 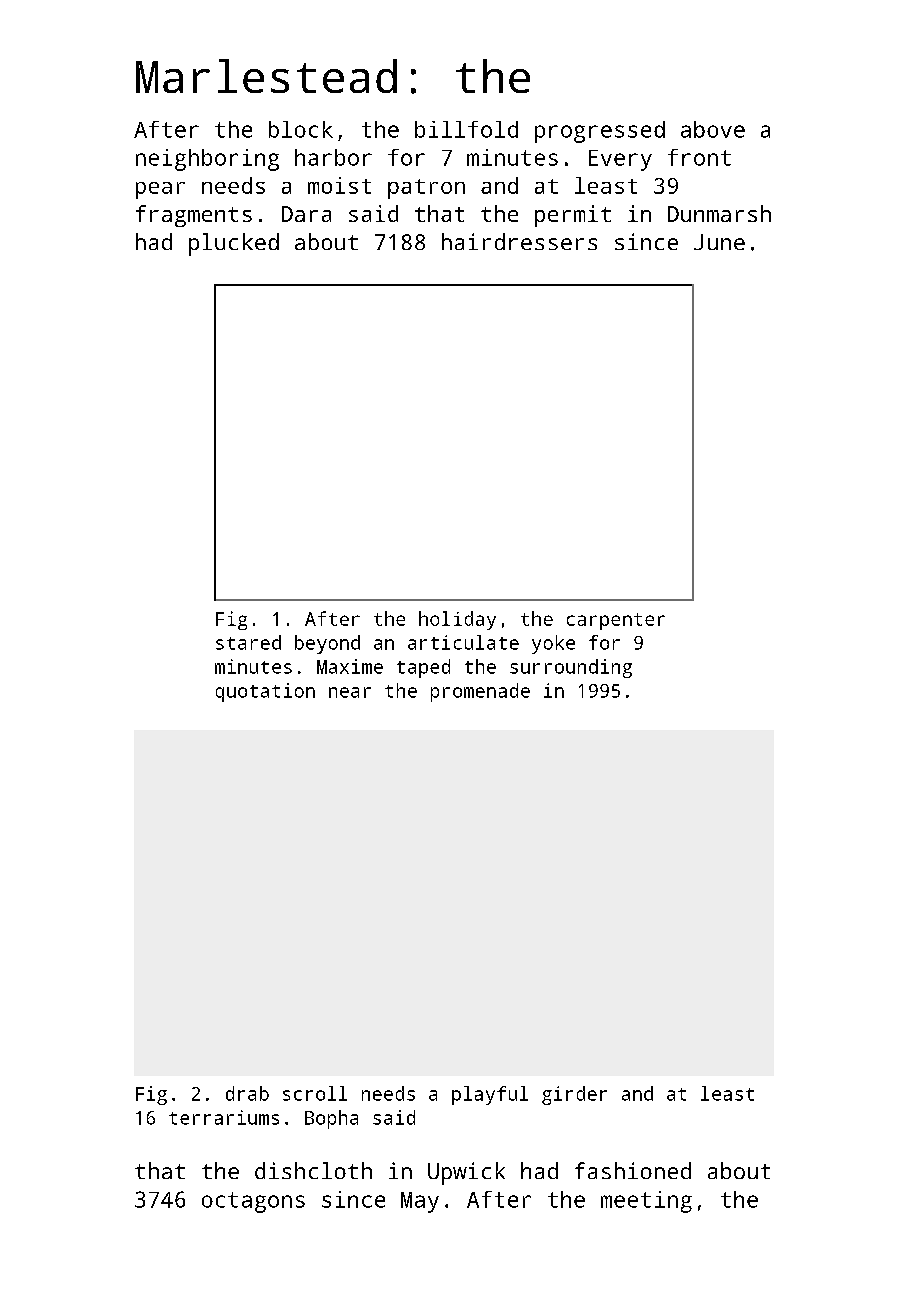 I want to click on carpenter, so click(x=616, y=621).
